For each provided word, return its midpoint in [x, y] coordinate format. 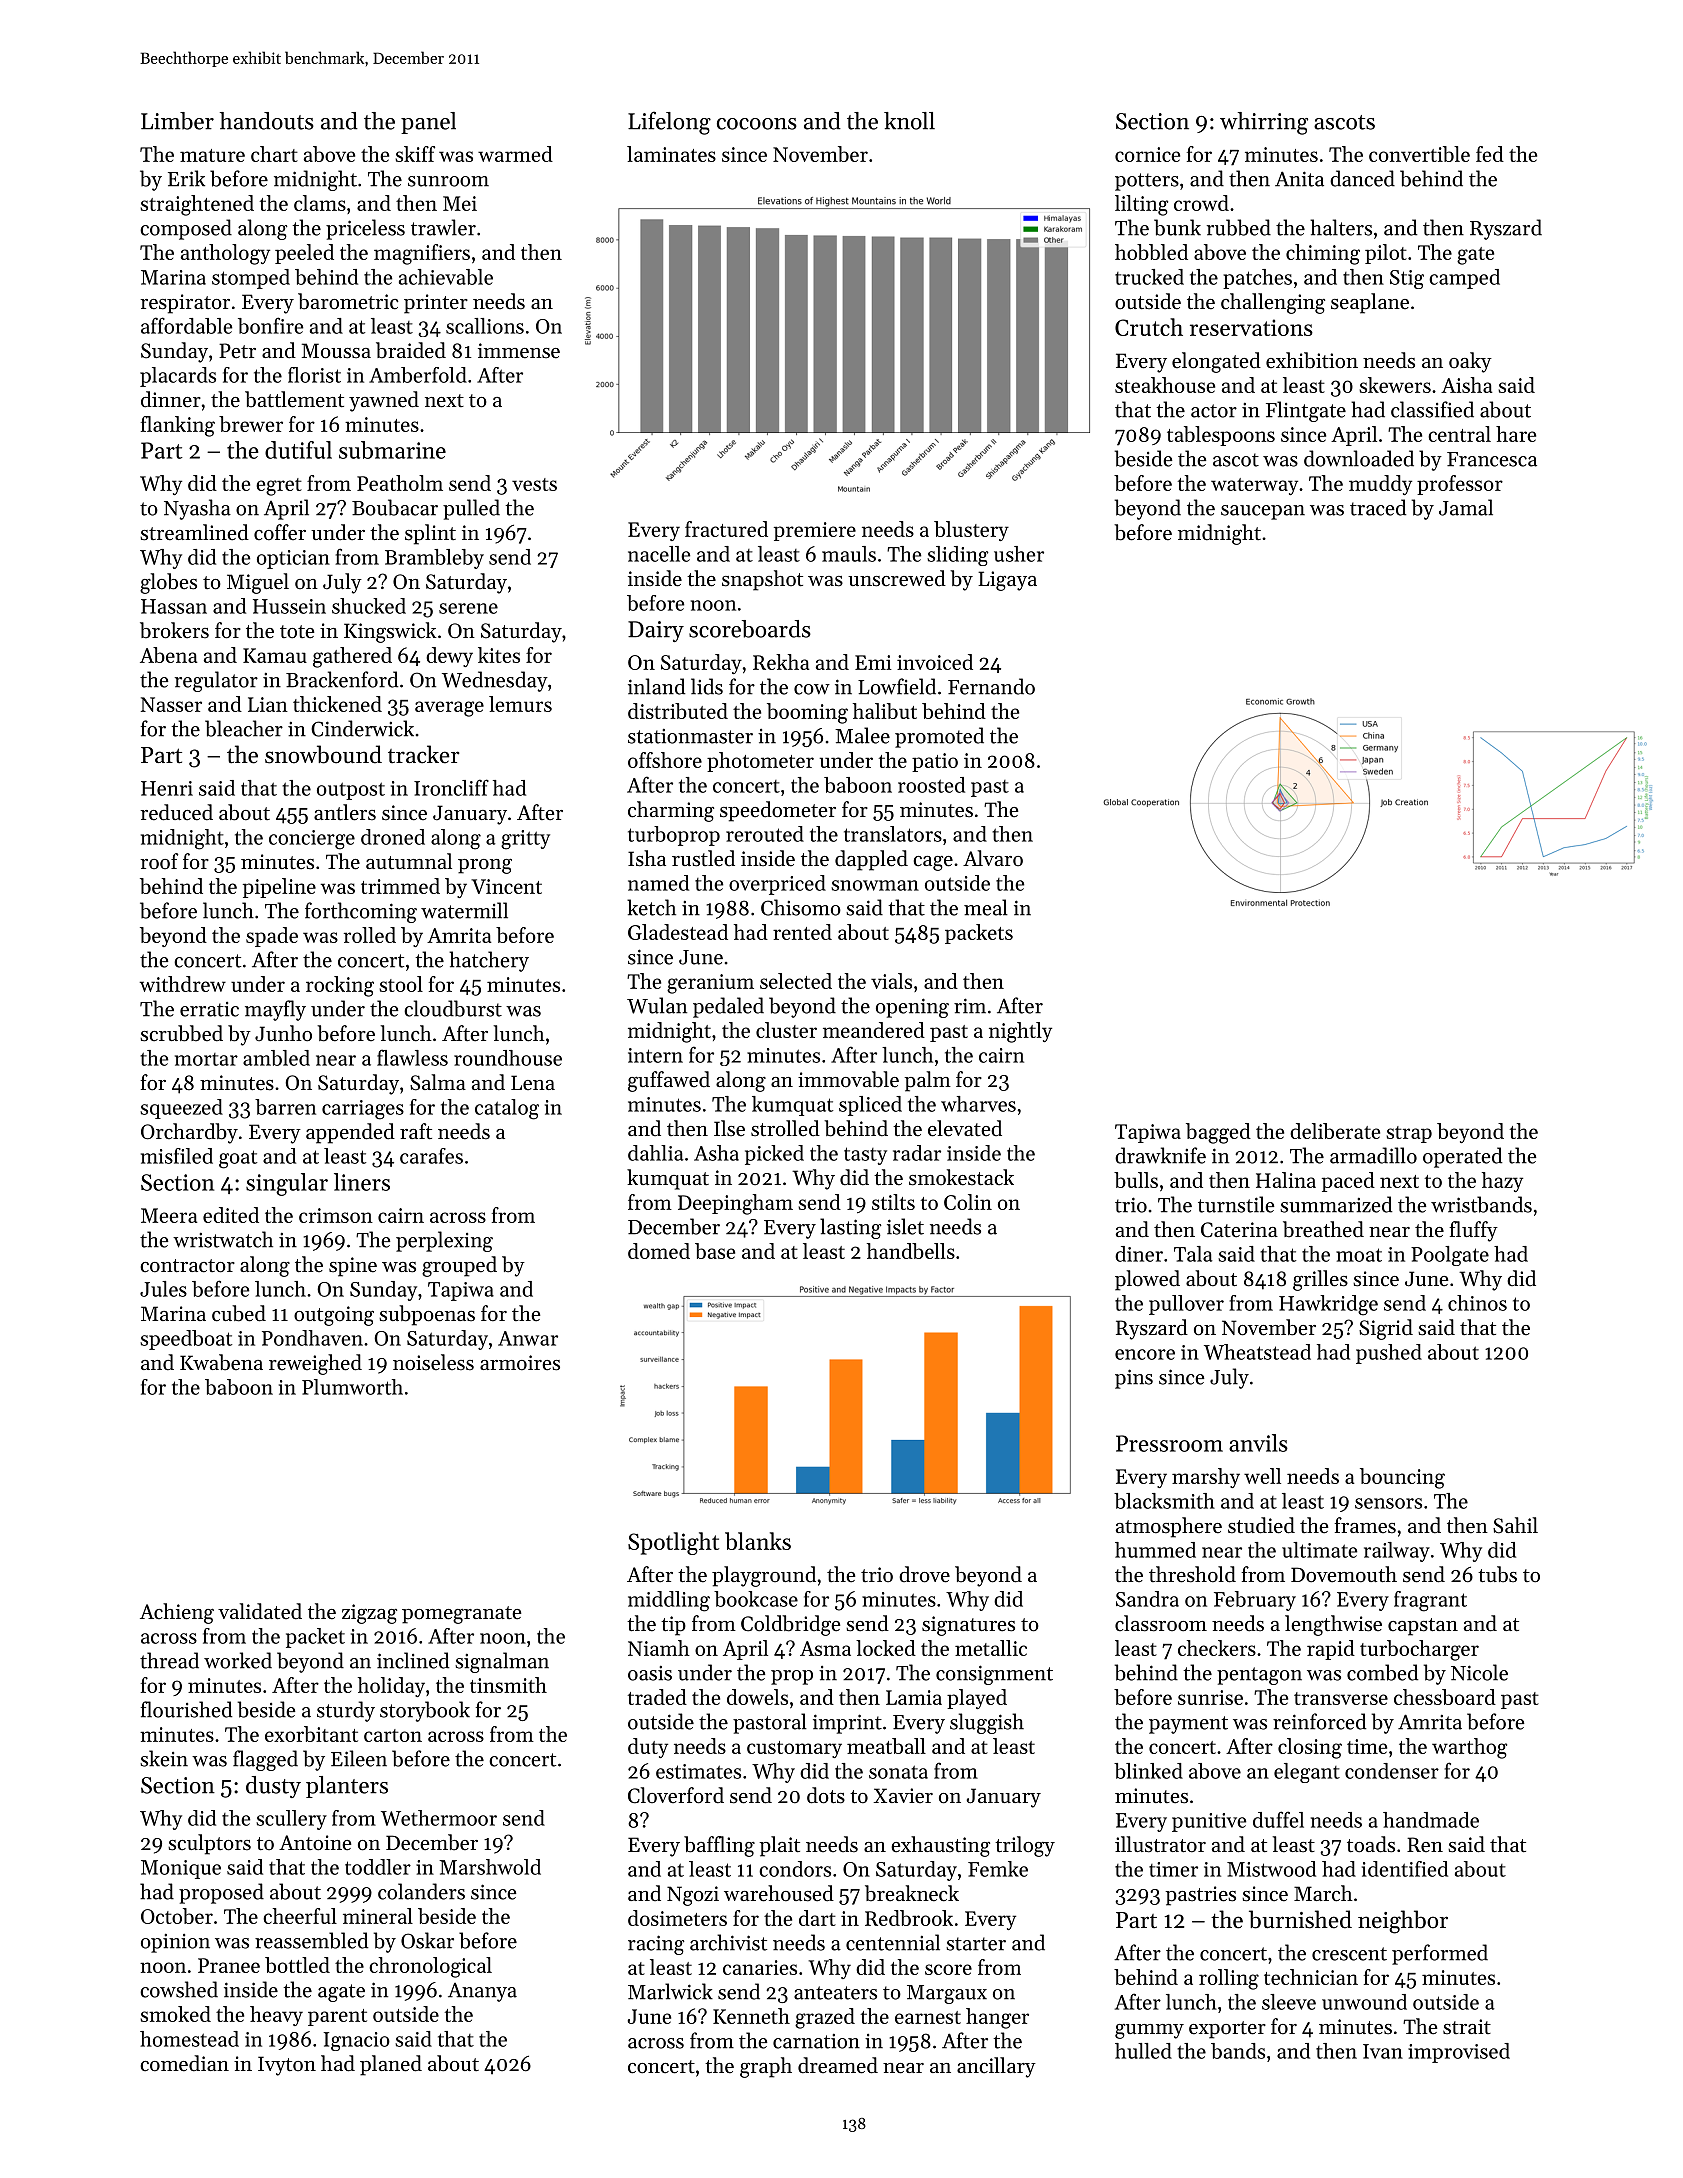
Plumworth [352, 1387]
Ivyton [287, 2066]
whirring [1264, 123]
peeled [304, 254]
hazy [1502, 1182]
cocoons [757, 124]
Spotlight [673, 1543]
